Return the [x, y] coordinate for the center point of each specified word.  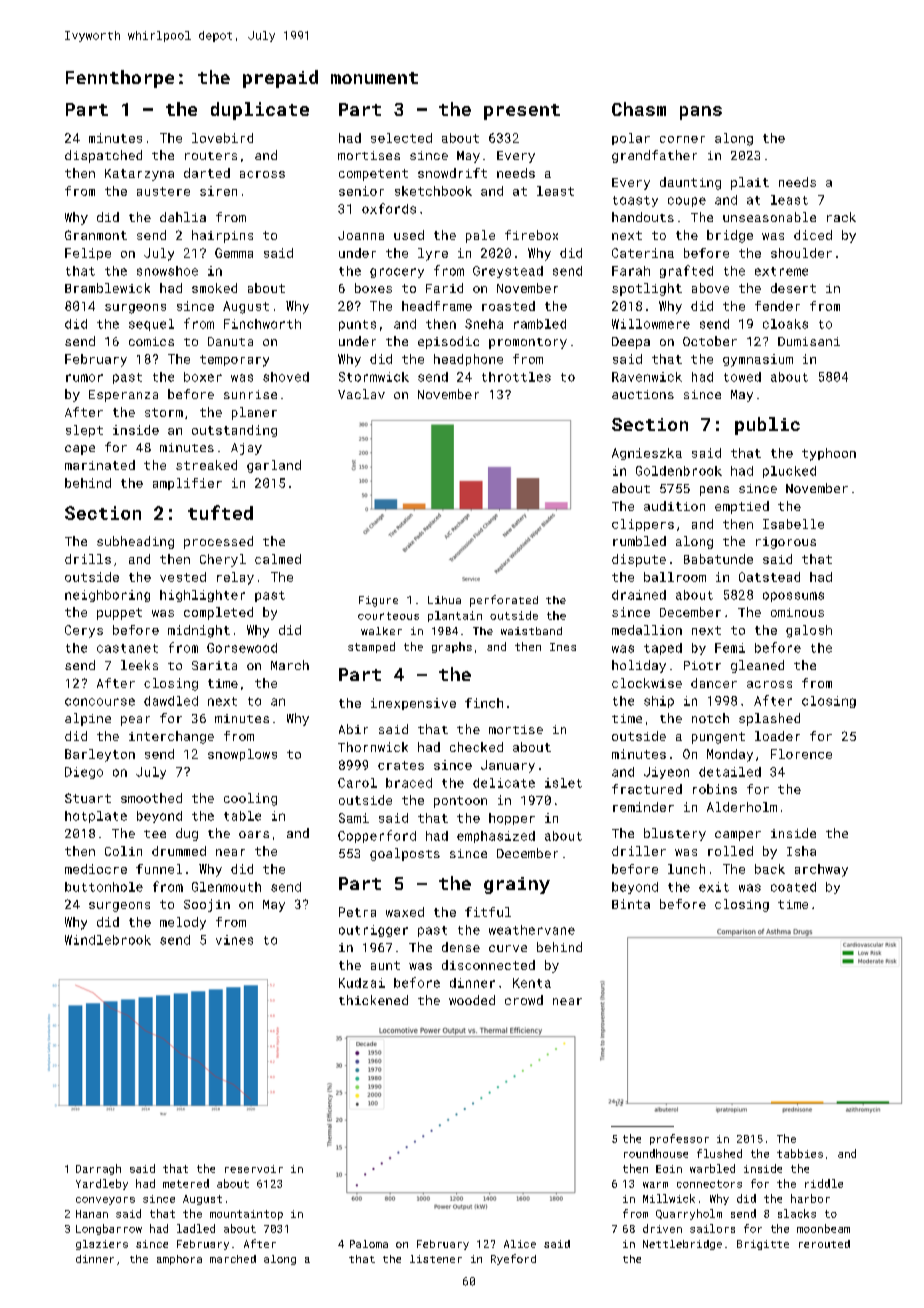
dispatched [103, 156]
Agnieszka [647, 454]
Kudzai [362, 983]
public [767, 426]
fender [777, 306]
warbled [712, 1168]
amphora [179, 1260]
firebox [531, 235]
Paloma [369, 1244]
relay [235, 578]
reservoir [254, 1169]
